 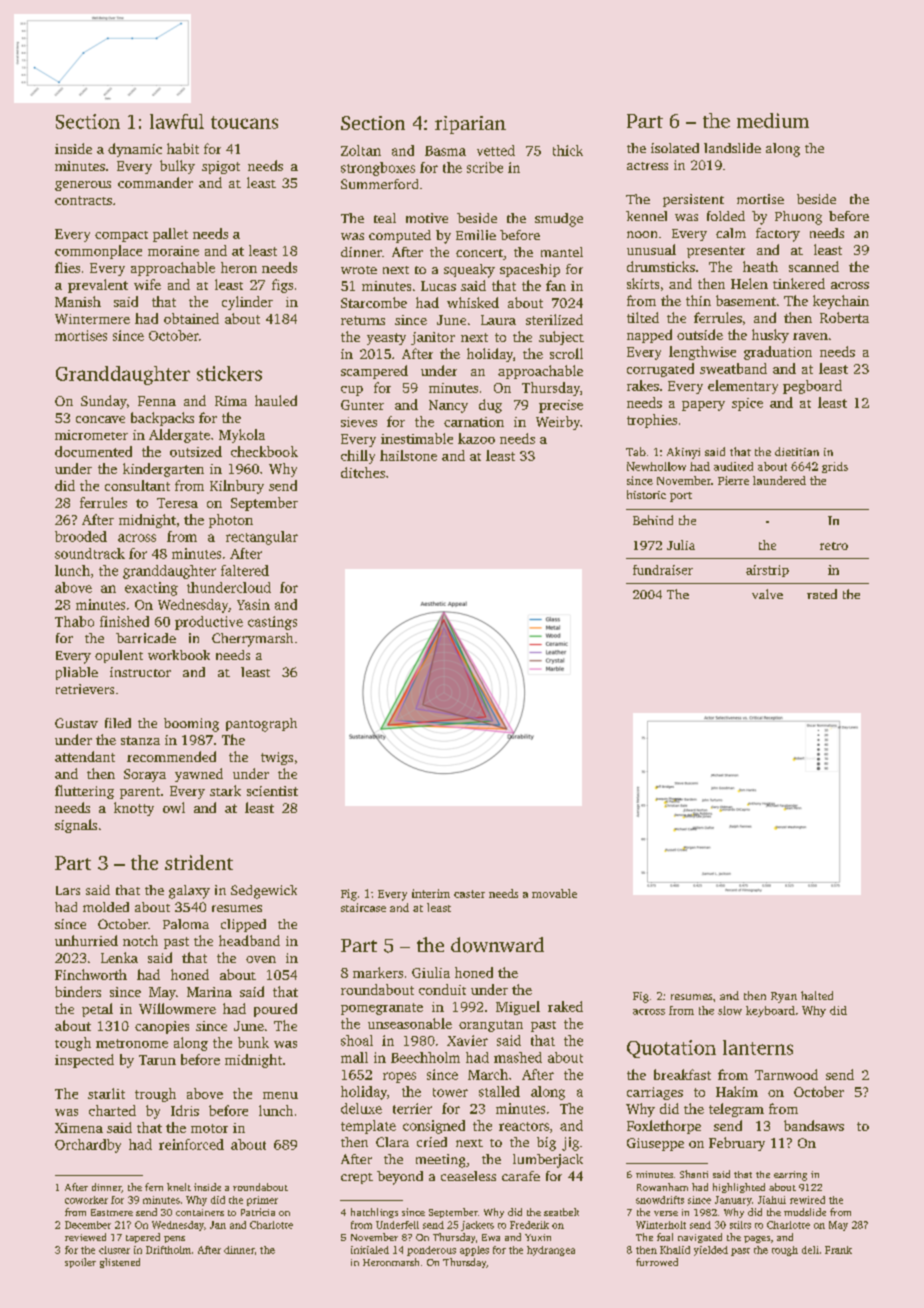 I want to click on pliable, so click(x=77, y=673).
